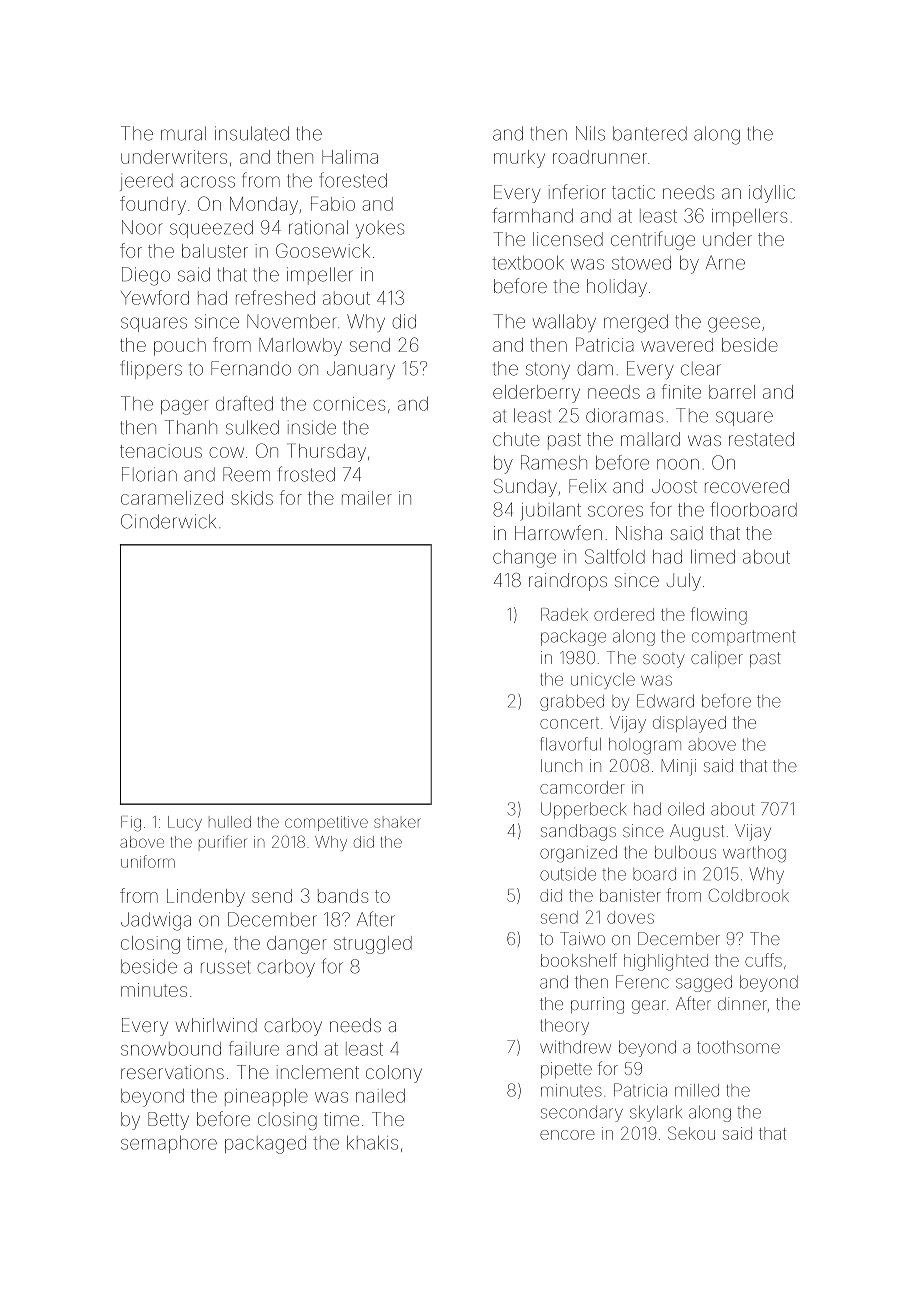 This screenshot has height=1311, width=924. What do you see at coordinates (754, 854) in the screenshot?
I see `warthog` at bounding box center [754, 854].
